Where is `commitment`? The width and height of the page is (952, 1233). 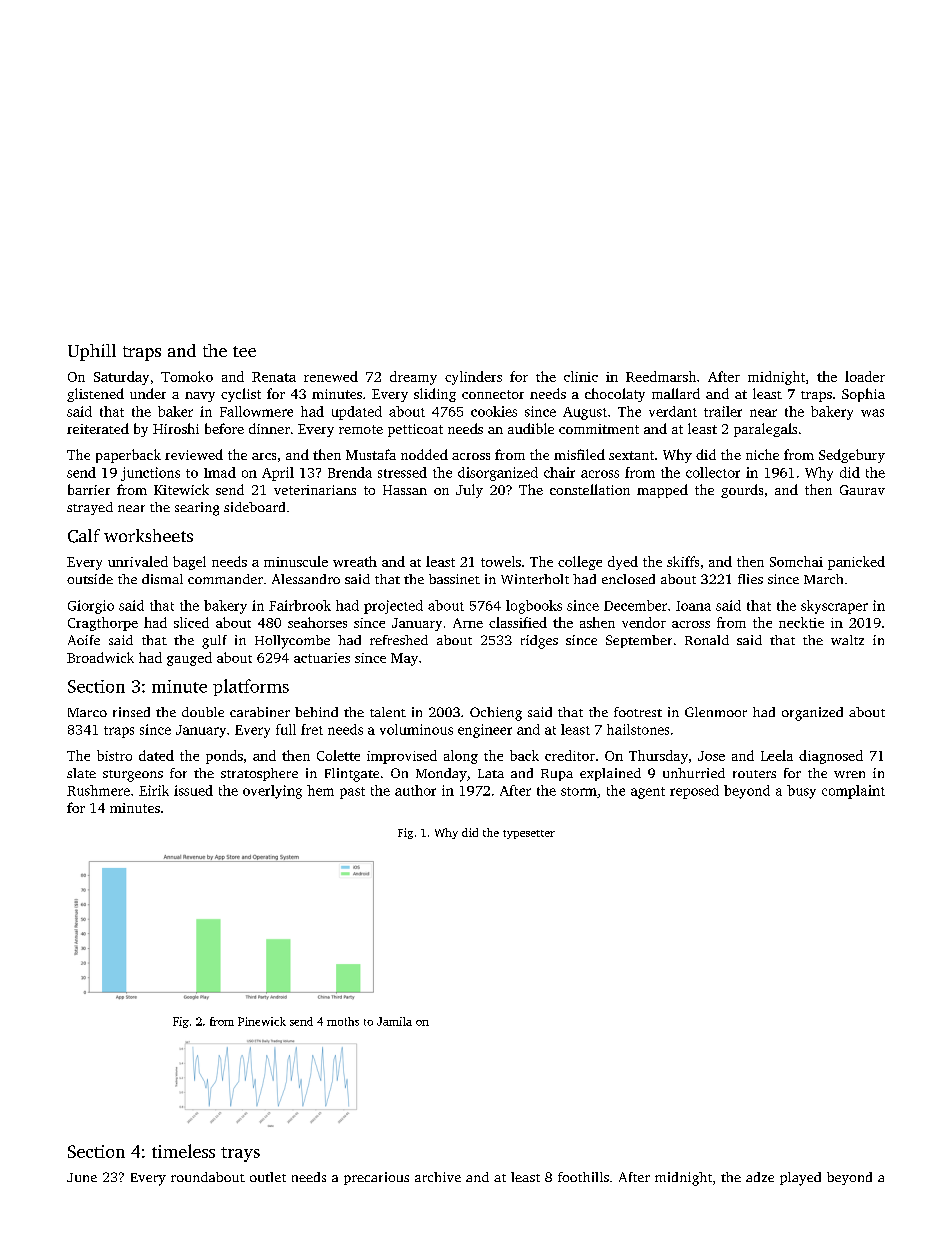
commitment is located at coordinates (599, 429).
